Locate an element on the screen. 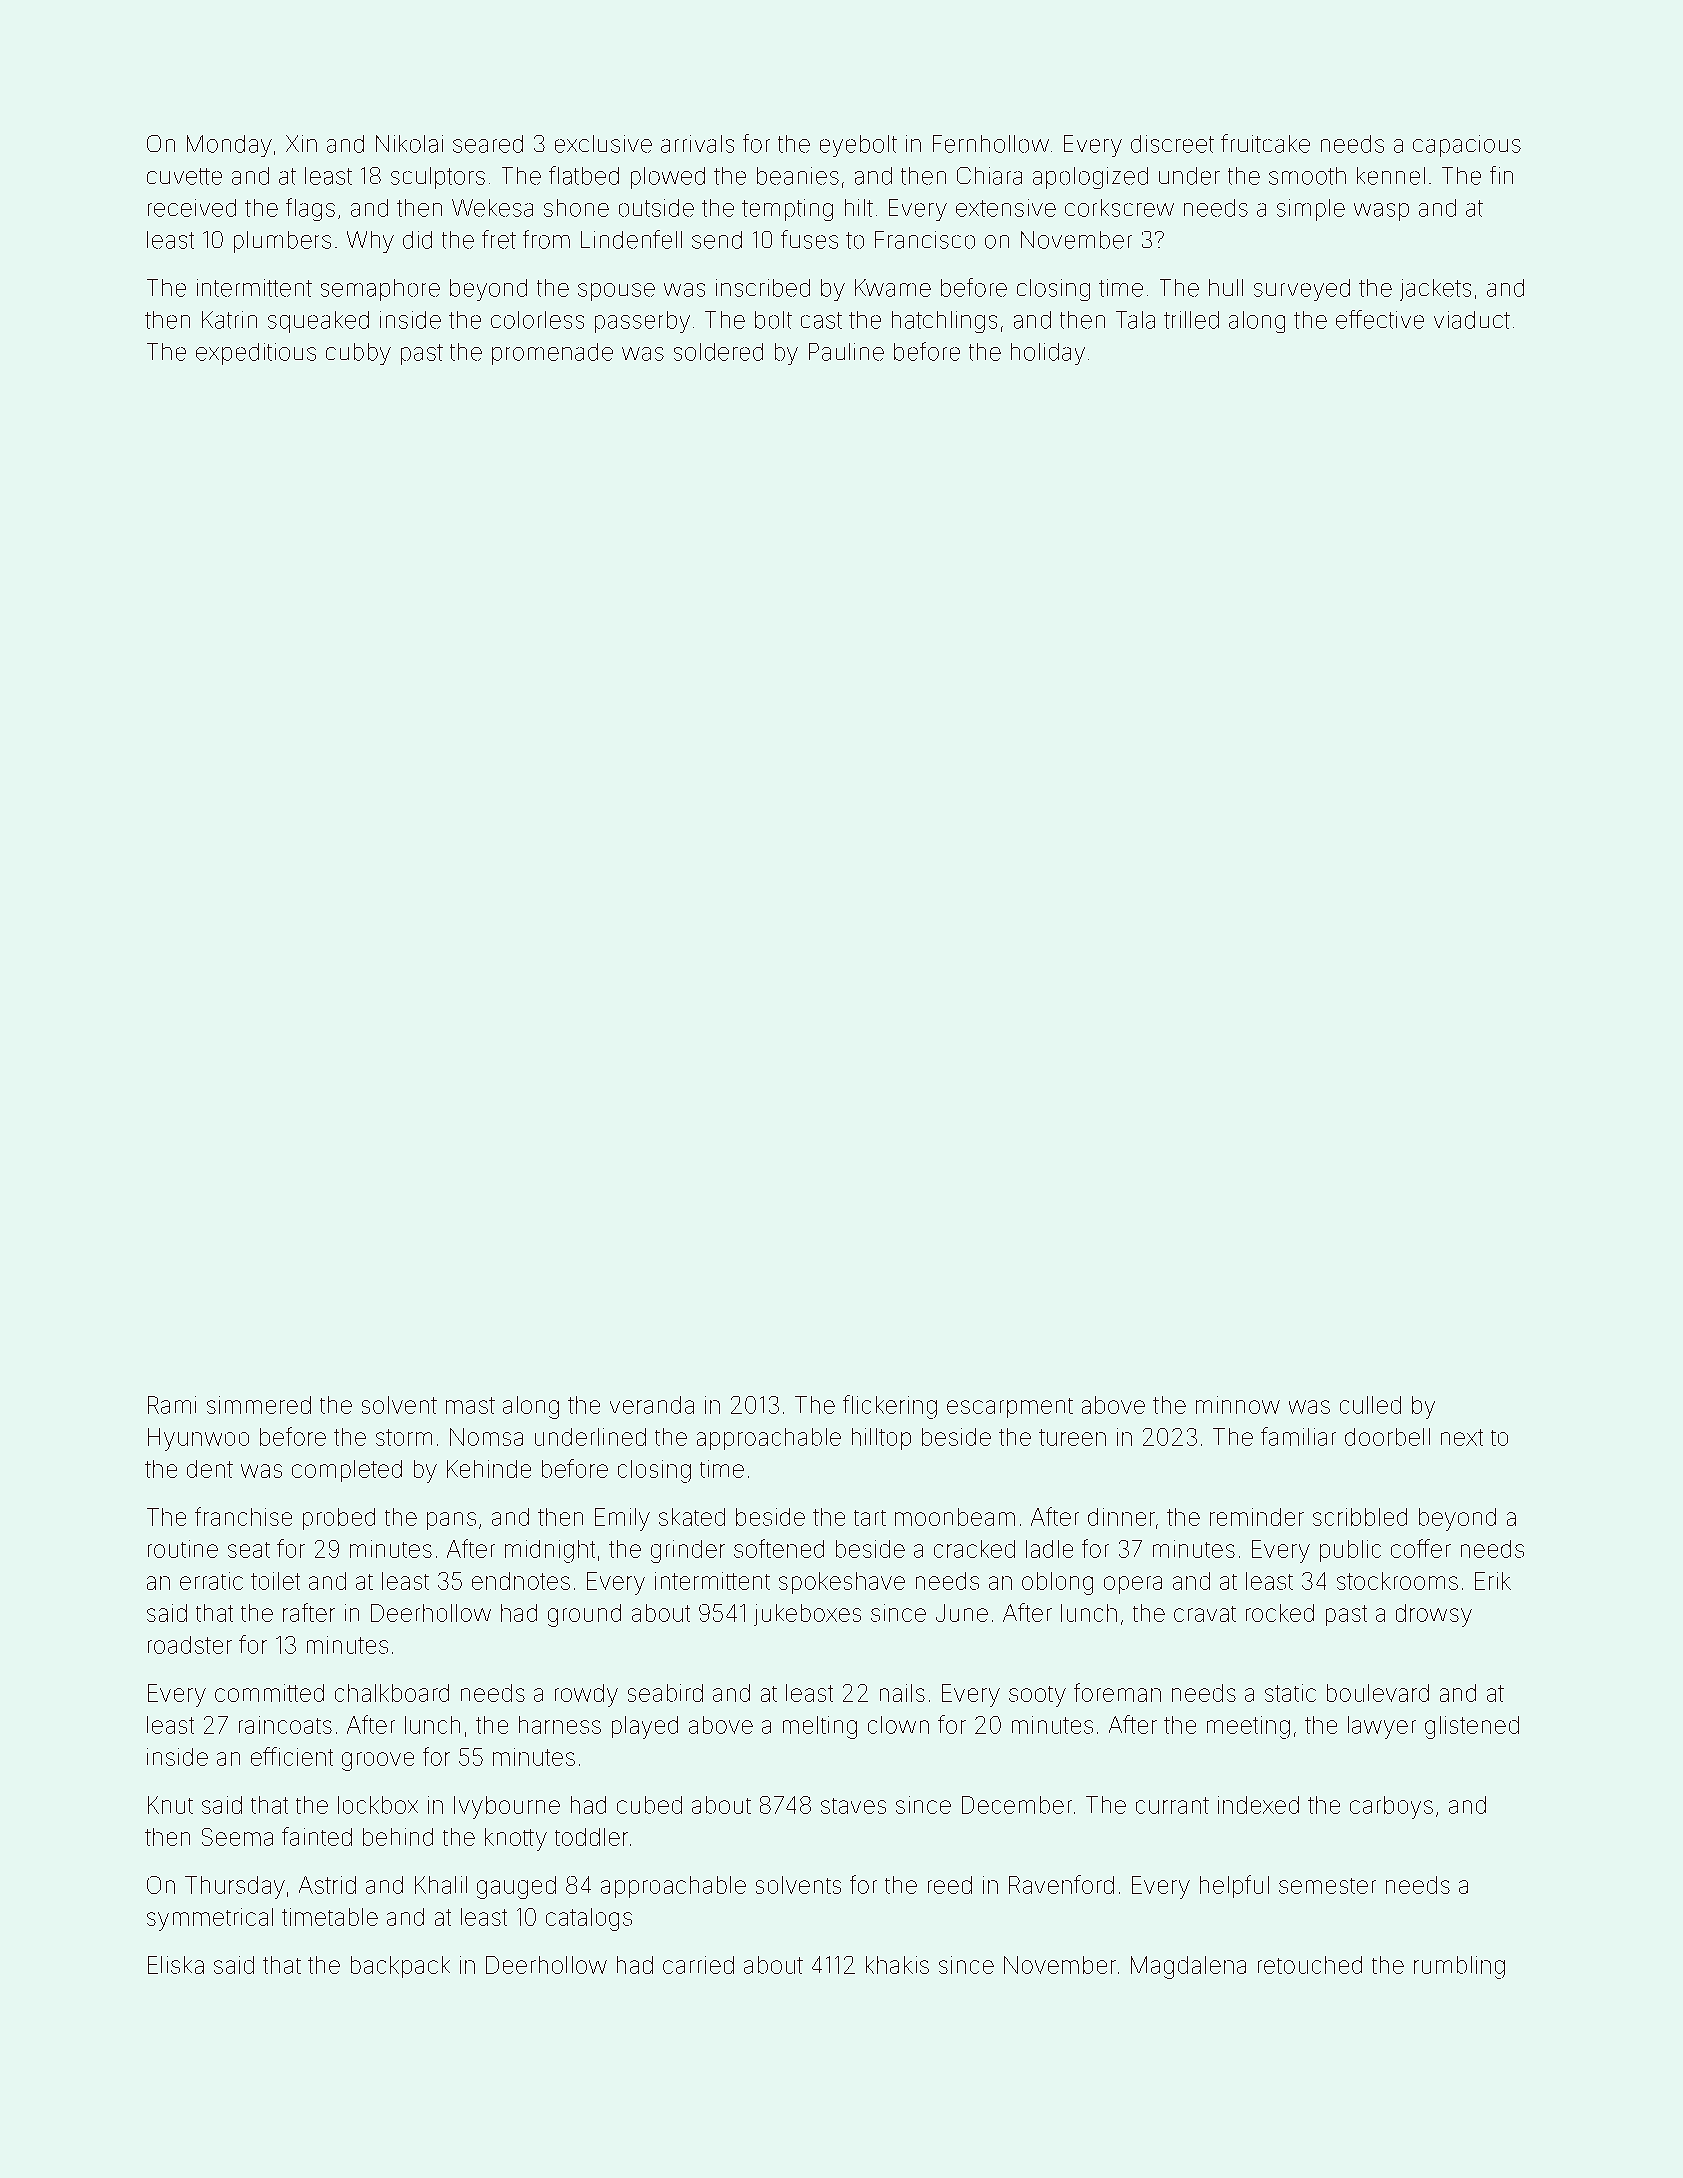 This screenshot has height=2178, width=1683. Monday is located at coordinates (229, 146).
